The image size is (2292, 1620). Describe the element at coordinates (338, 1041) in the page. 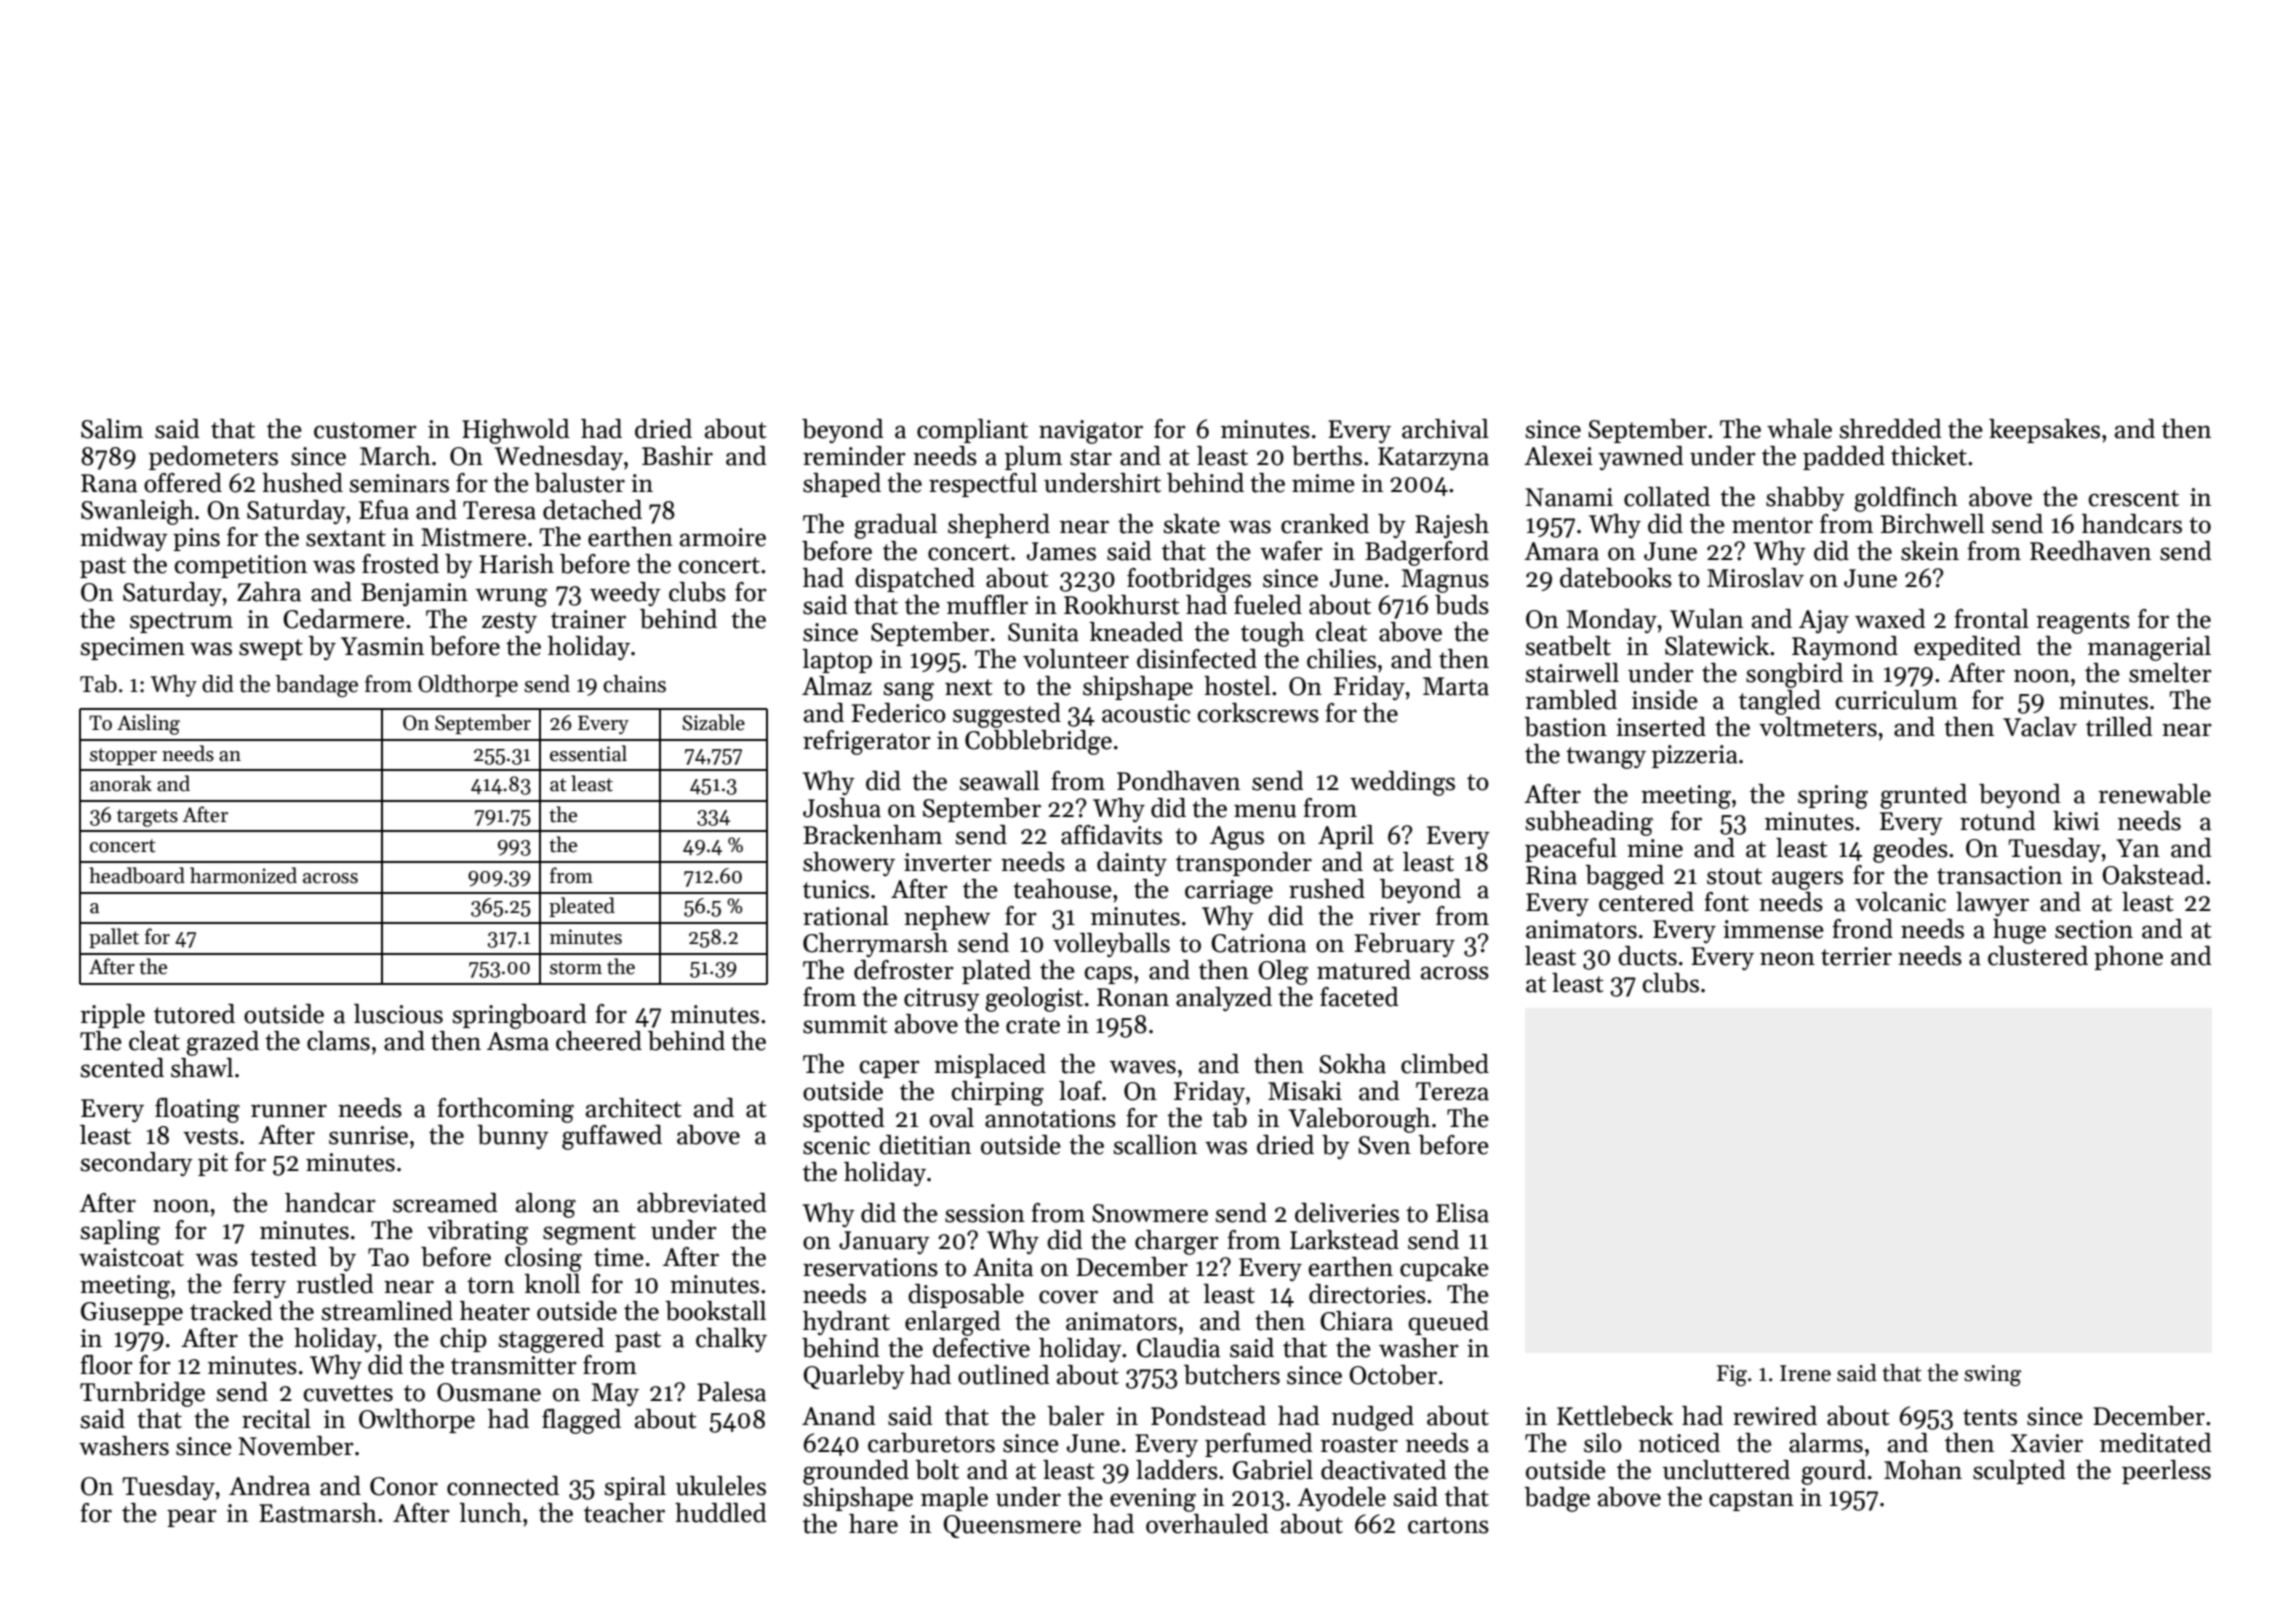

I see `clams` at that location.
